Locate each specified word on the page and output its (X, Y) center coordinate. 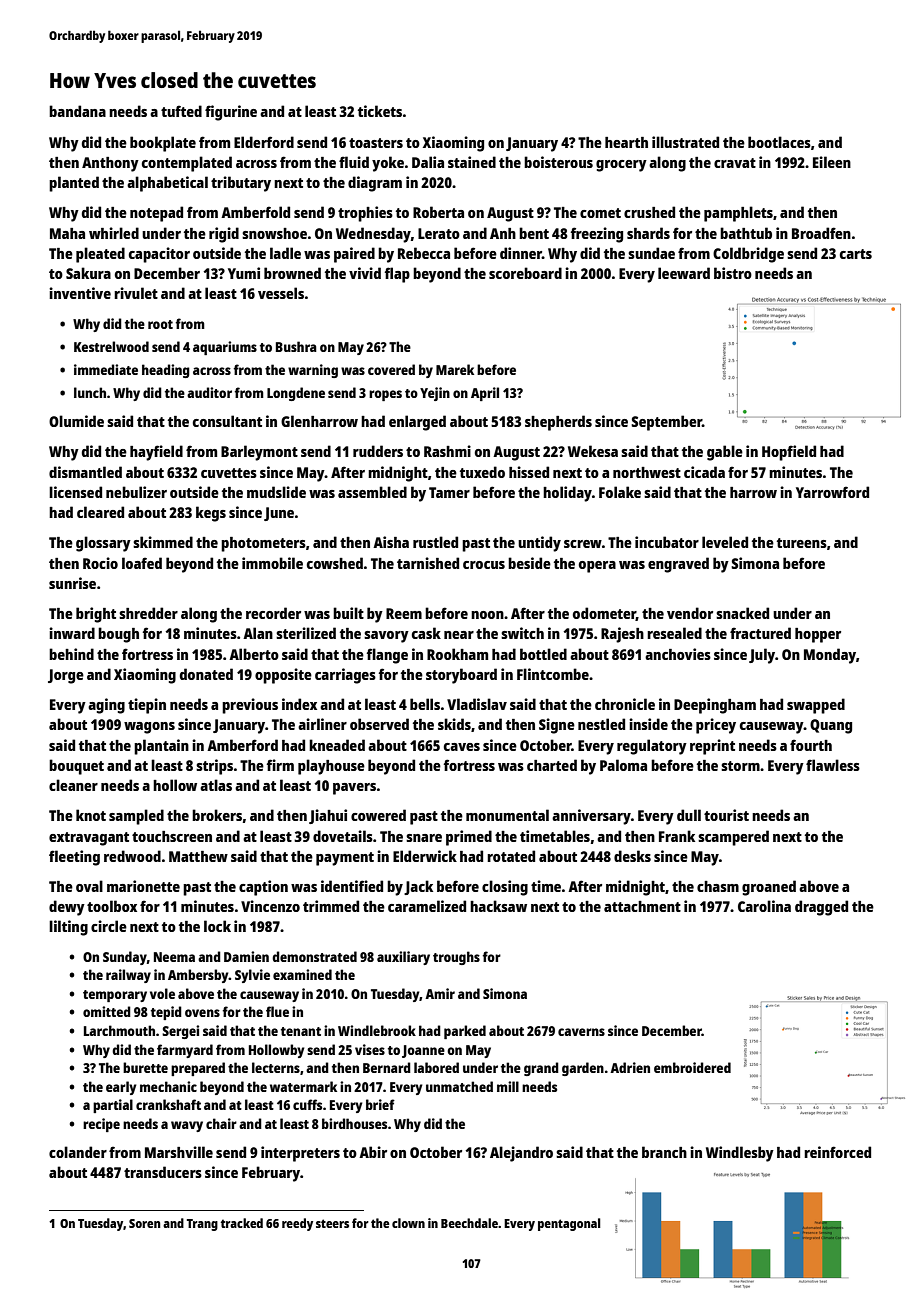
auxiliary (403, 958)
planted (74, 184)
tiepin (147, 706)
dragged (821, 908)
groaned (769, 888)
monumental (507, 815)
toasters (376, 143)
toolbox (112, 906)
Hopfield (789, 453)
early (121, 1088)
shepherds (558, 423)
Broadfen (821, 233)
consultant (227, 421)
